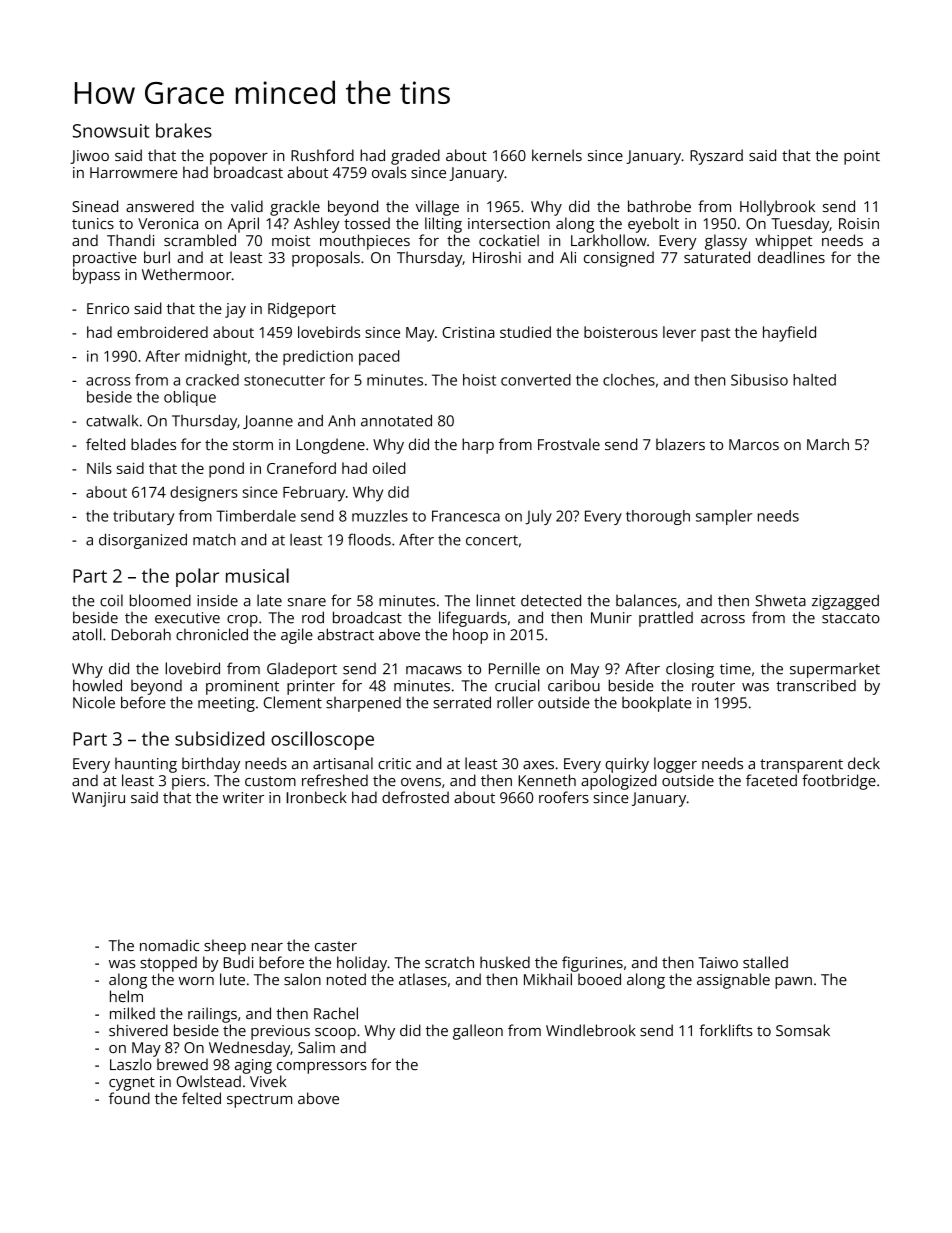 The image size is (952, 1233). I want to click on stopped, so click(168, 964).
